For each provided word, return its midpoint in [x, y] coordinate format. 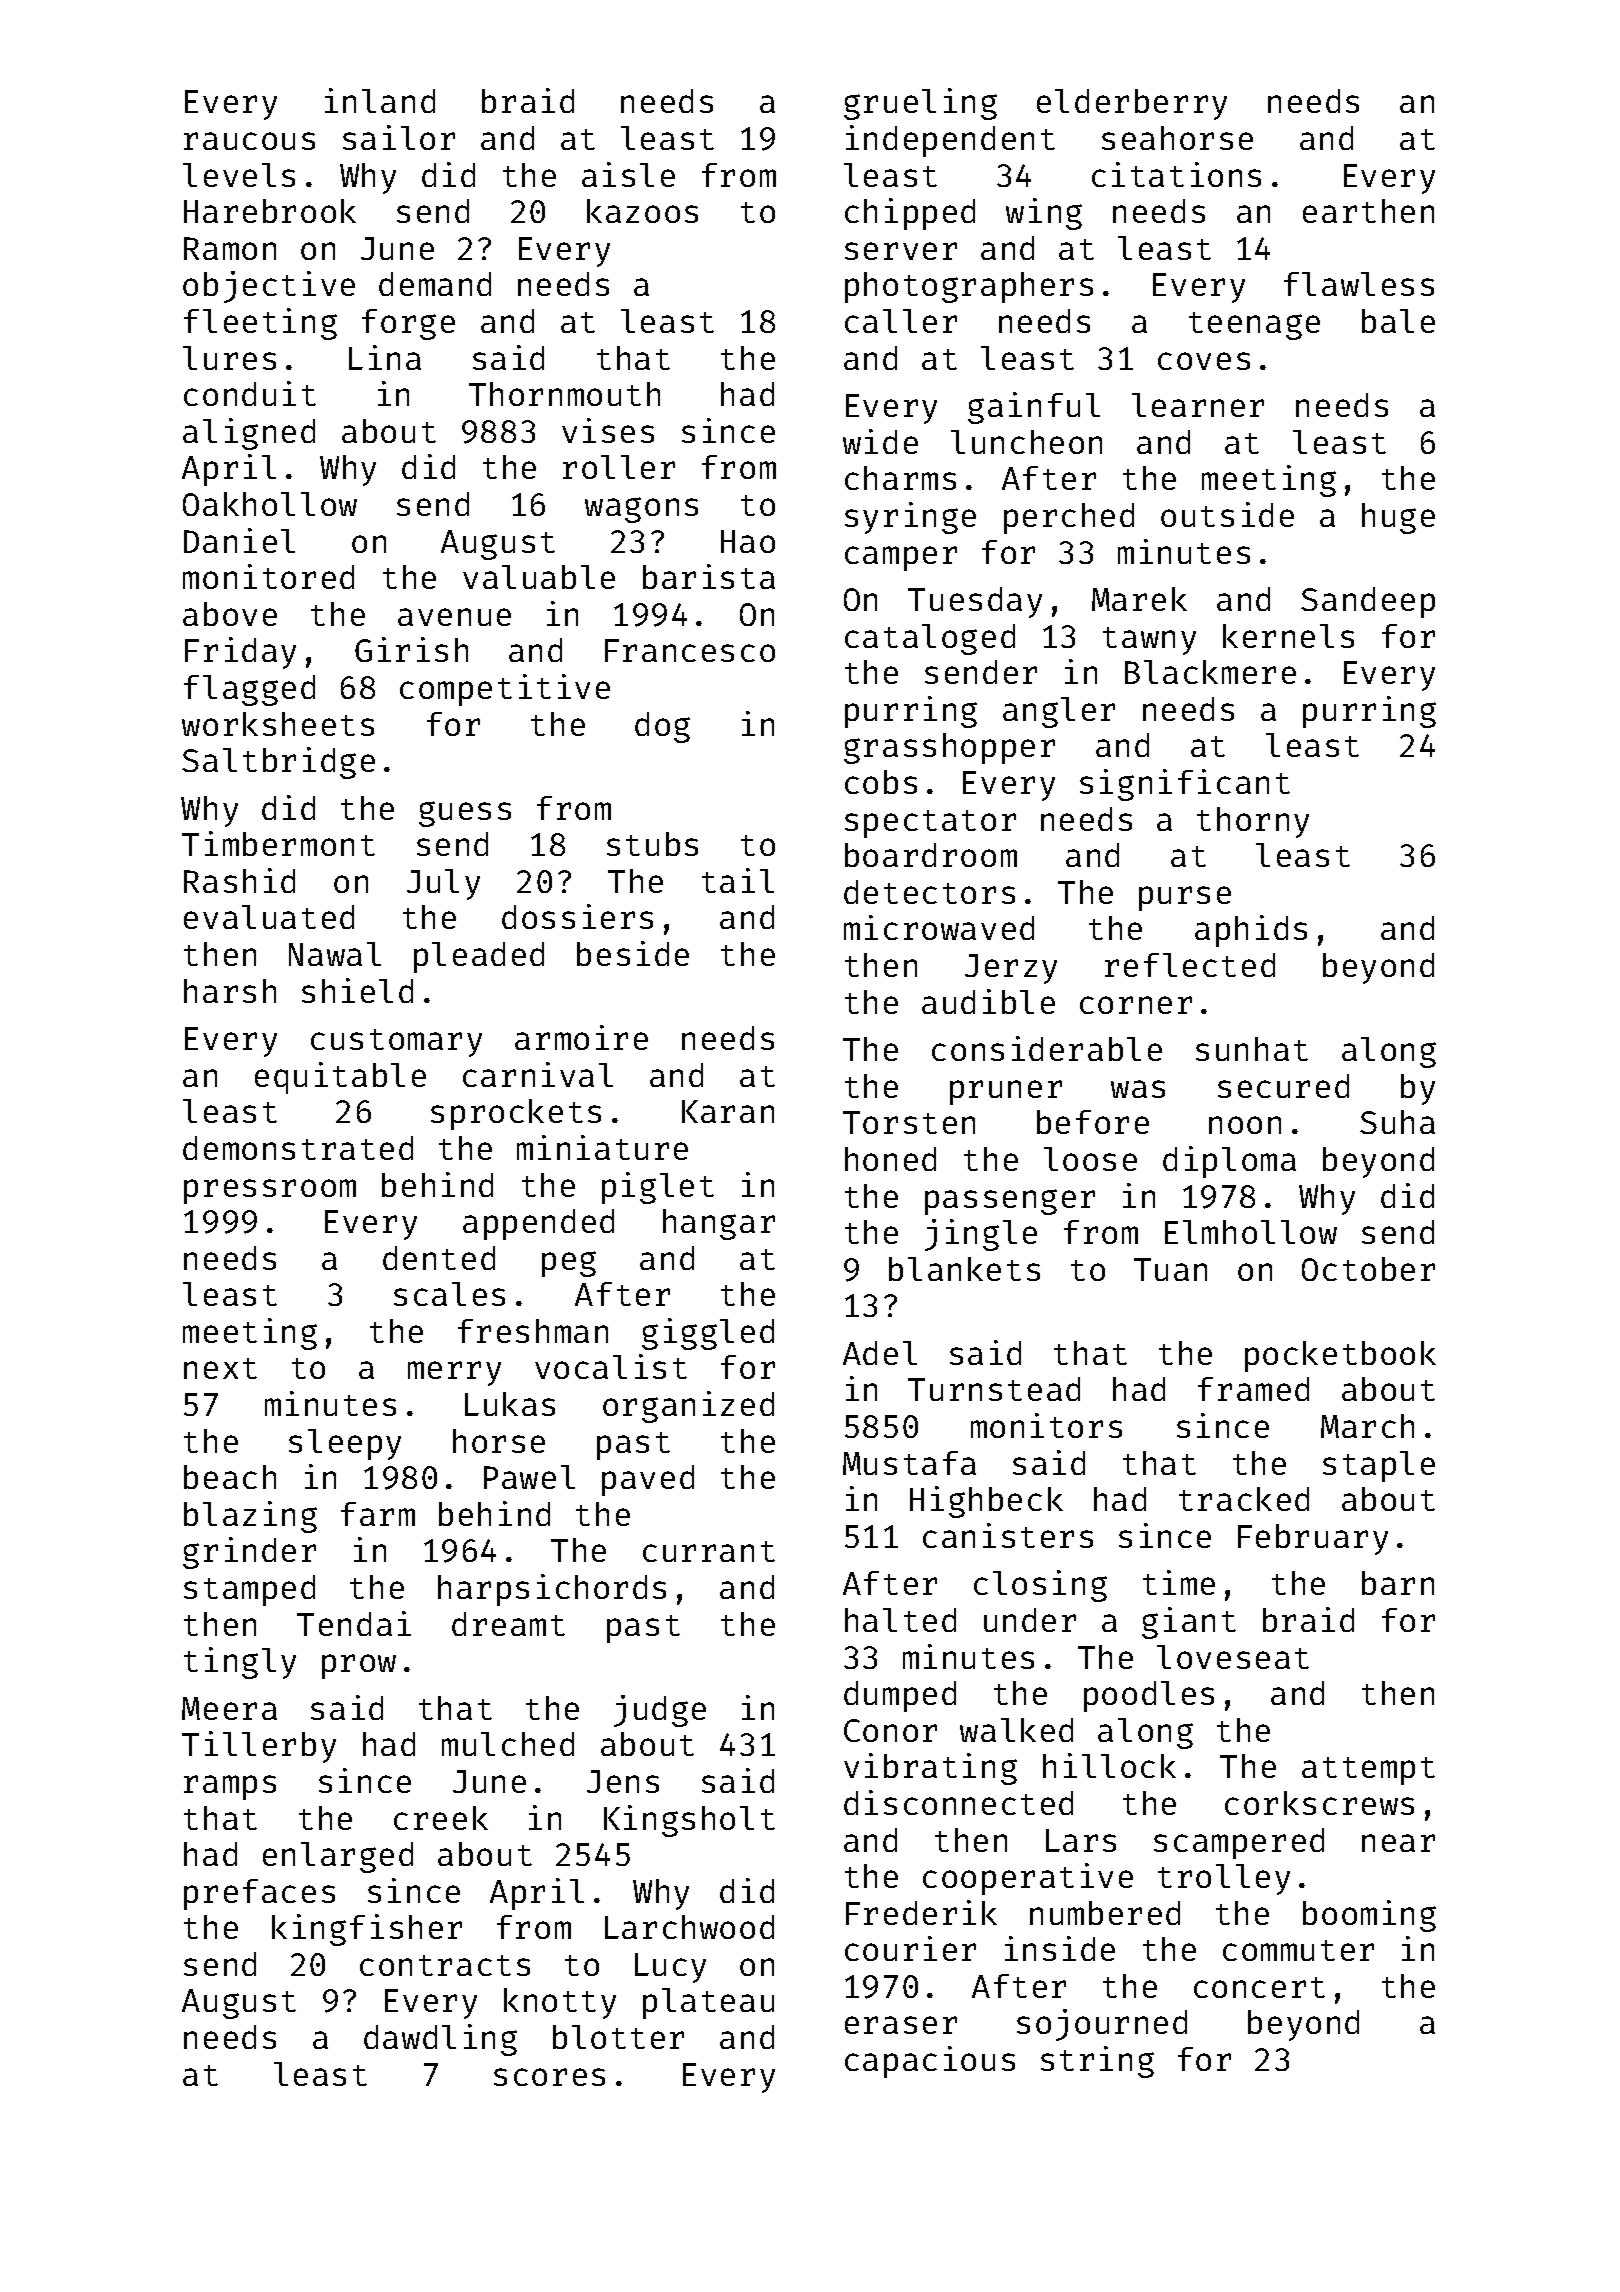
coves [1204, 361]
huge [1398, 518]
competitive [505, 690]
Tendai [354, 1623]
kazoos [642, 211]
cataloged [930, 639]
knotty [560, 2003]
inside [1060, 1948]
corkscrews [1319, 1803]
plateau [708, 2003]
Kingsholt [689, 1821]
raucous [249, 141]
